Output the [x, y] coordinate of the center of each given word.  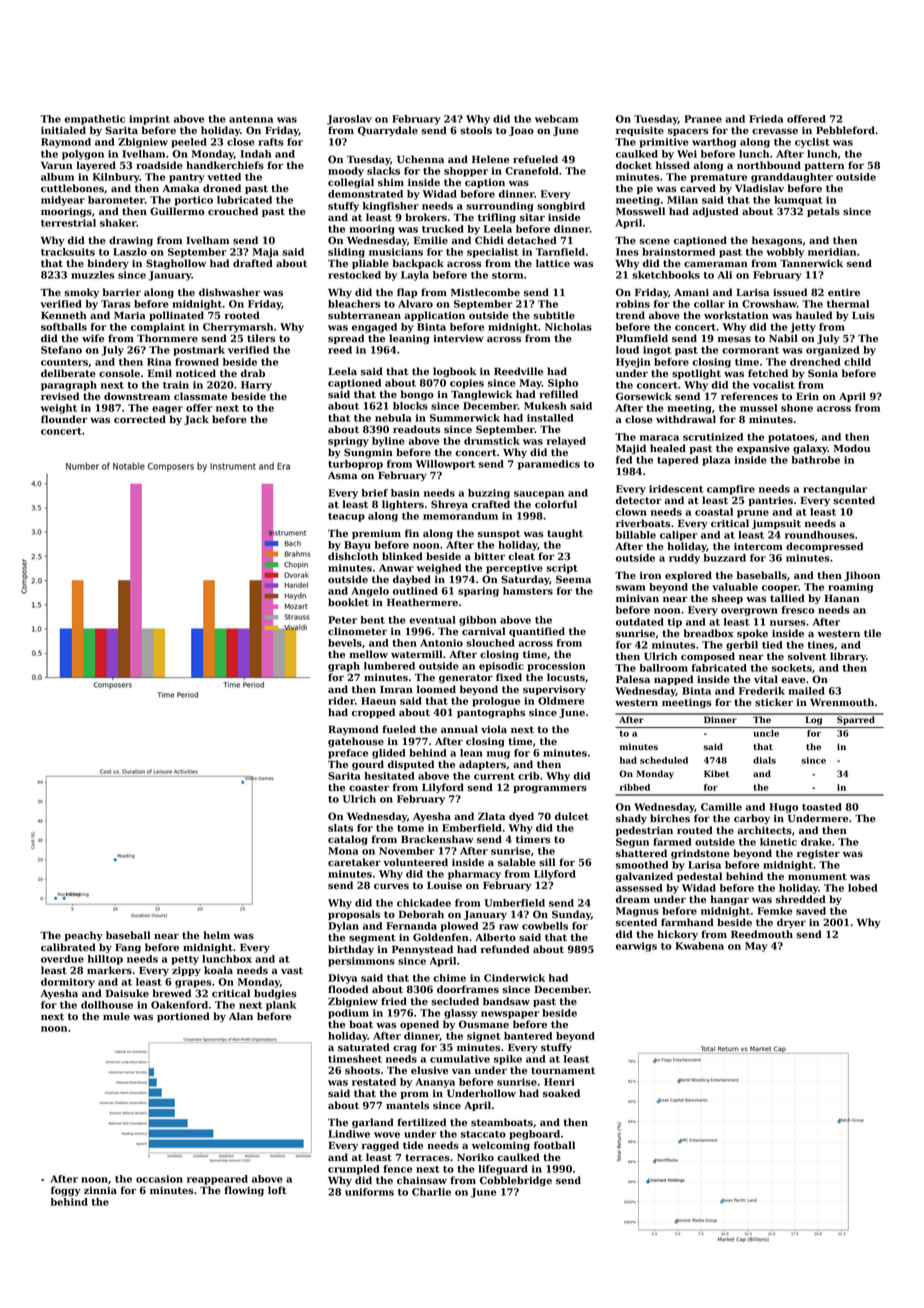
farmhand [687, 922]
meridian [832, 252]
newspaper [510, 1015]
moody [346, 172]
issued [790, 292]
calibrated [68, 947]
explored [688, 576]
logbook [454, 372]
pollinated [176, 316]
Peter [342, 620]
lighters [403, 505]
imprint [149, 120]
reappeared [217, 1180]
